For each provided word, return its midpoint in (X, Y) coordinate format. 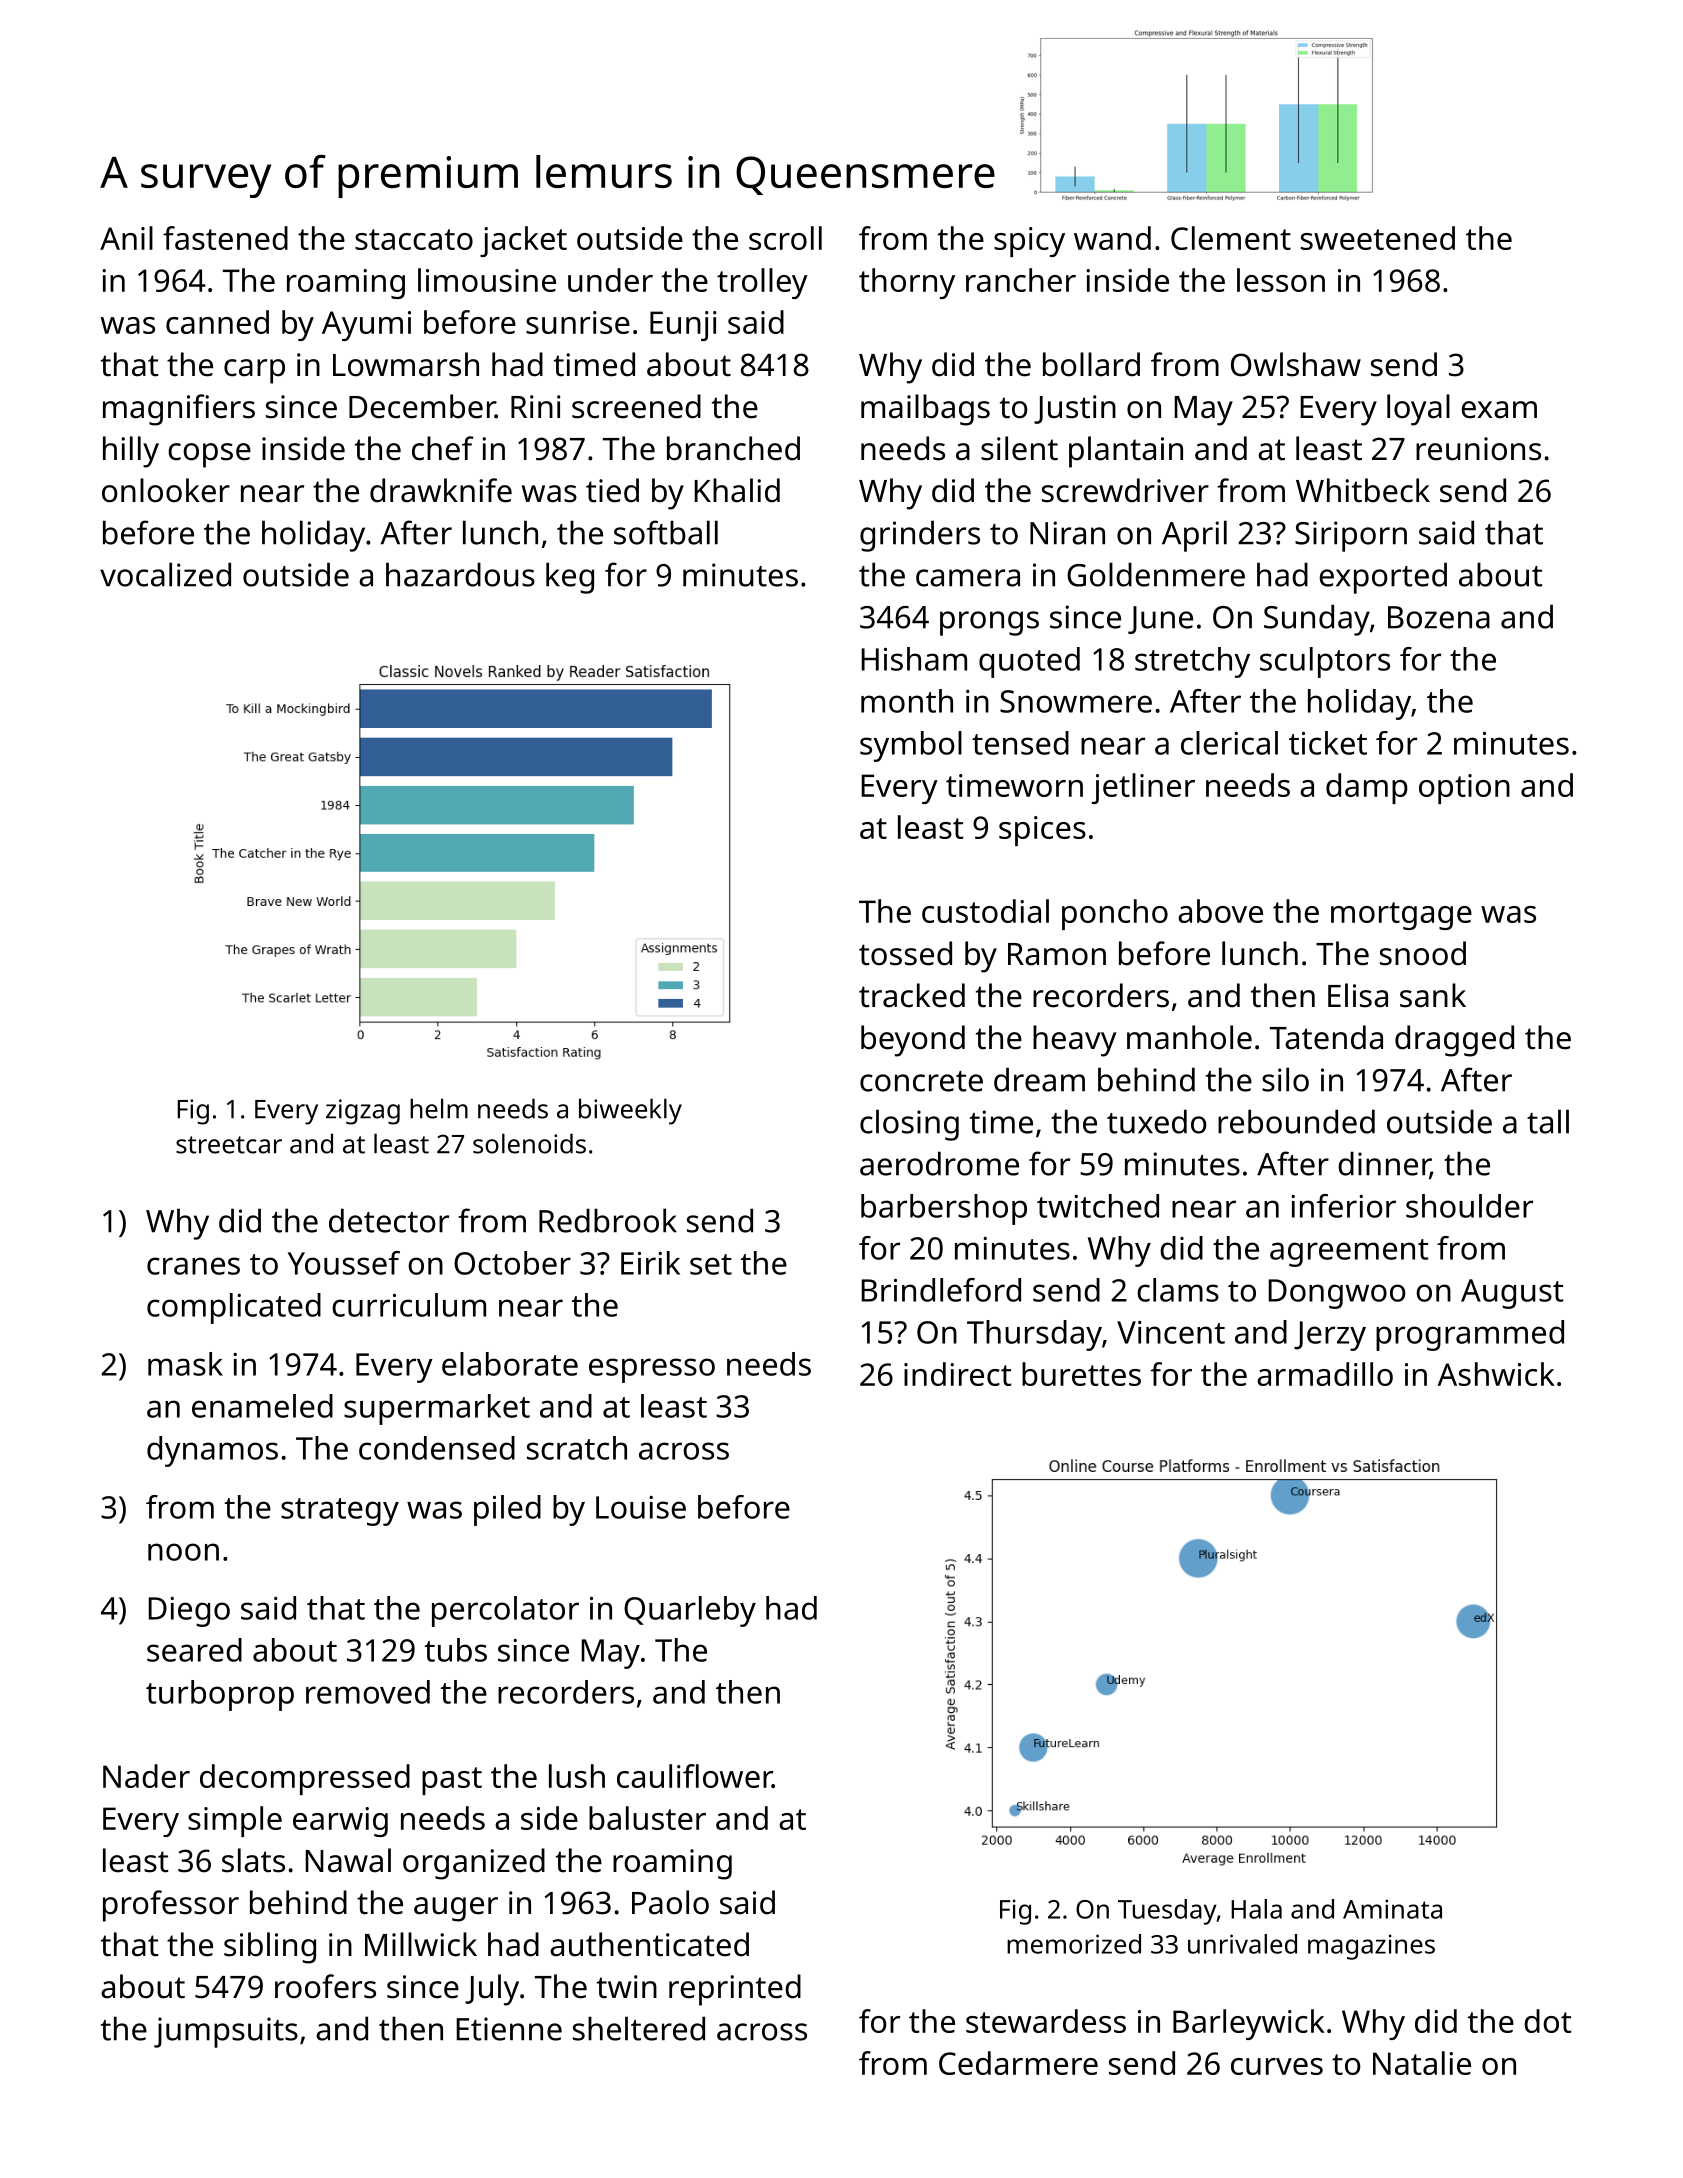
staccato (414, 239)
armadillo (1325, 1374)
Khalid (737, 490)
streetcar (229, 1145)
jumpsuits (226, 2032)
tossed (905, 953)
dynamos (212, 1451)
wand (1112, 238)
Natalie (1422, 2063)
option (1464, 789)
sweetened (1378, 238)
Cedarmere (1018, 2063)
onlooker (166, 490)
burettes (1081, 1374)
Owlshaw (1296, 364)
